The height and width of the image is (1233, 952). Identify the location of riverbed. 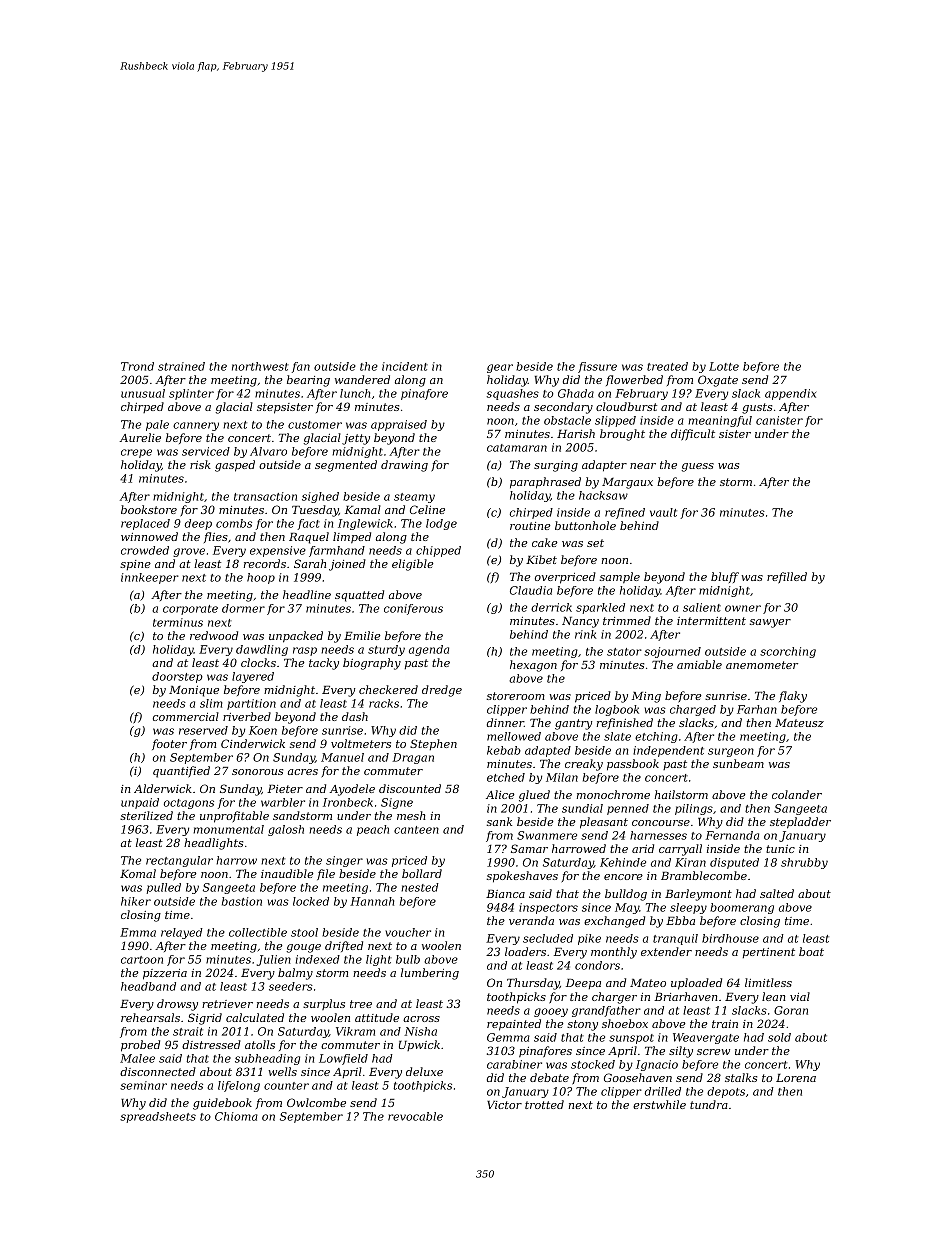
(247, 716).
